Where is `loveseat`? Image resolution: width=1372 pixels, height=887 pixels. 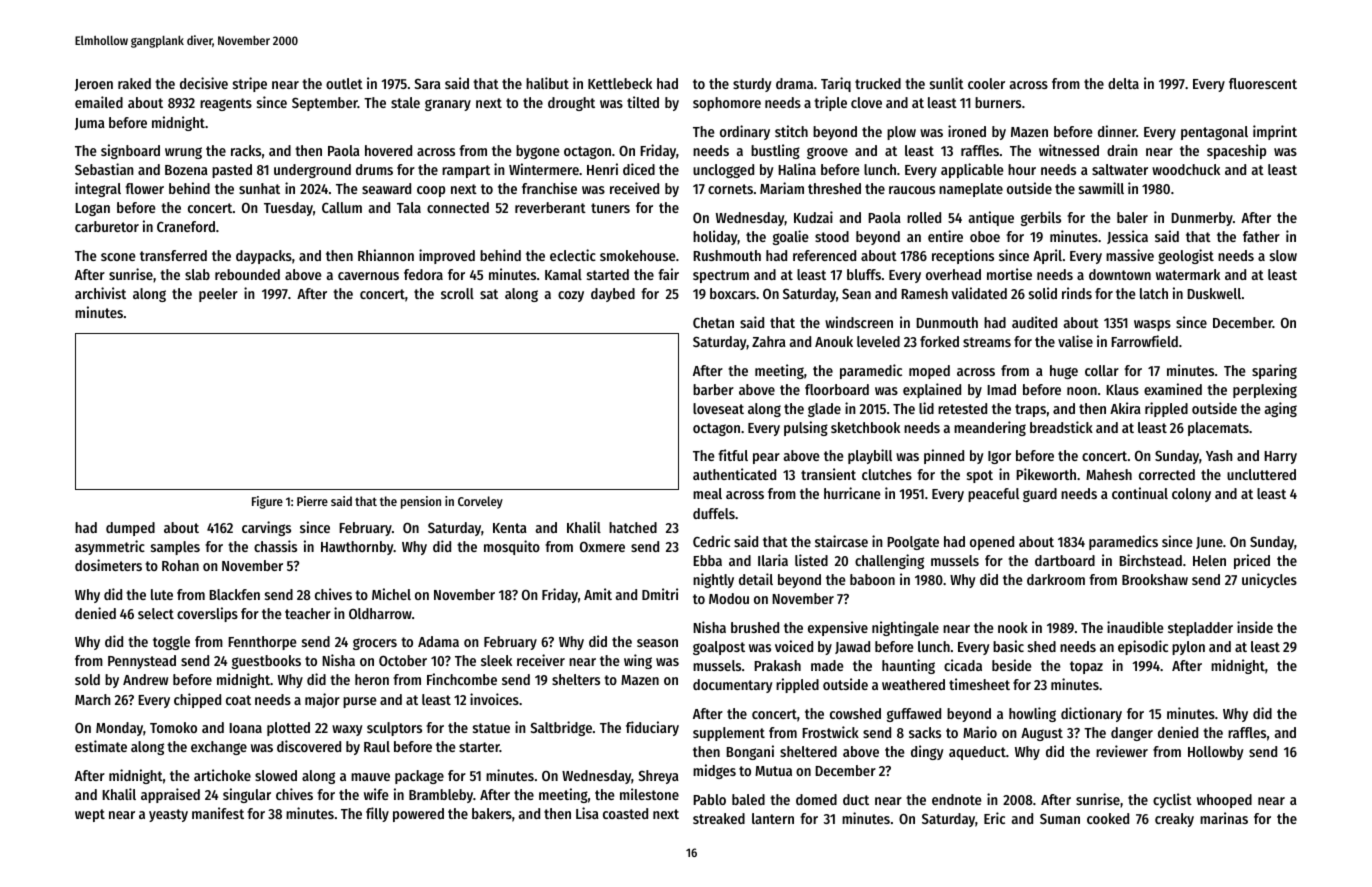
loveseat is located at coordinates (718, 408).
